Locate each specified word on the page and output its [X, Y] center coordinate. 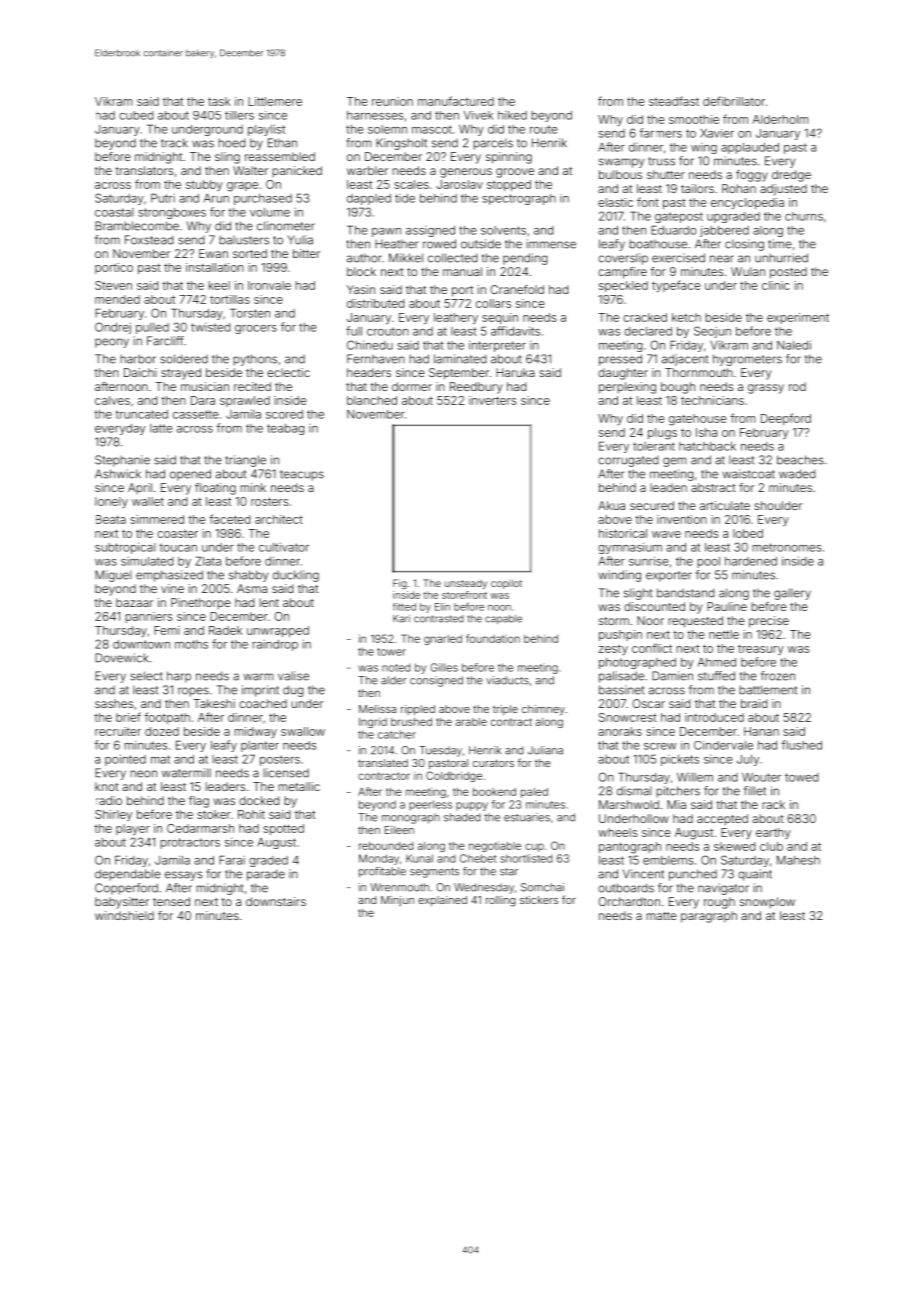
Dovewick [122, 658]
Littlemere [275, 101]
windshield [124, 915]
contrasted [439, 619]
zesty [613, 650]
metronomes [787, 547]
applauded [750, 148]
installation [215, 267]
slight [638, 594]
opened [190, 475]
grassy [766, 389]
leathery [456, 318]
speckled [623, 286]
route [544, 129]
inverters [492, 400]
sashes [114, 703]
